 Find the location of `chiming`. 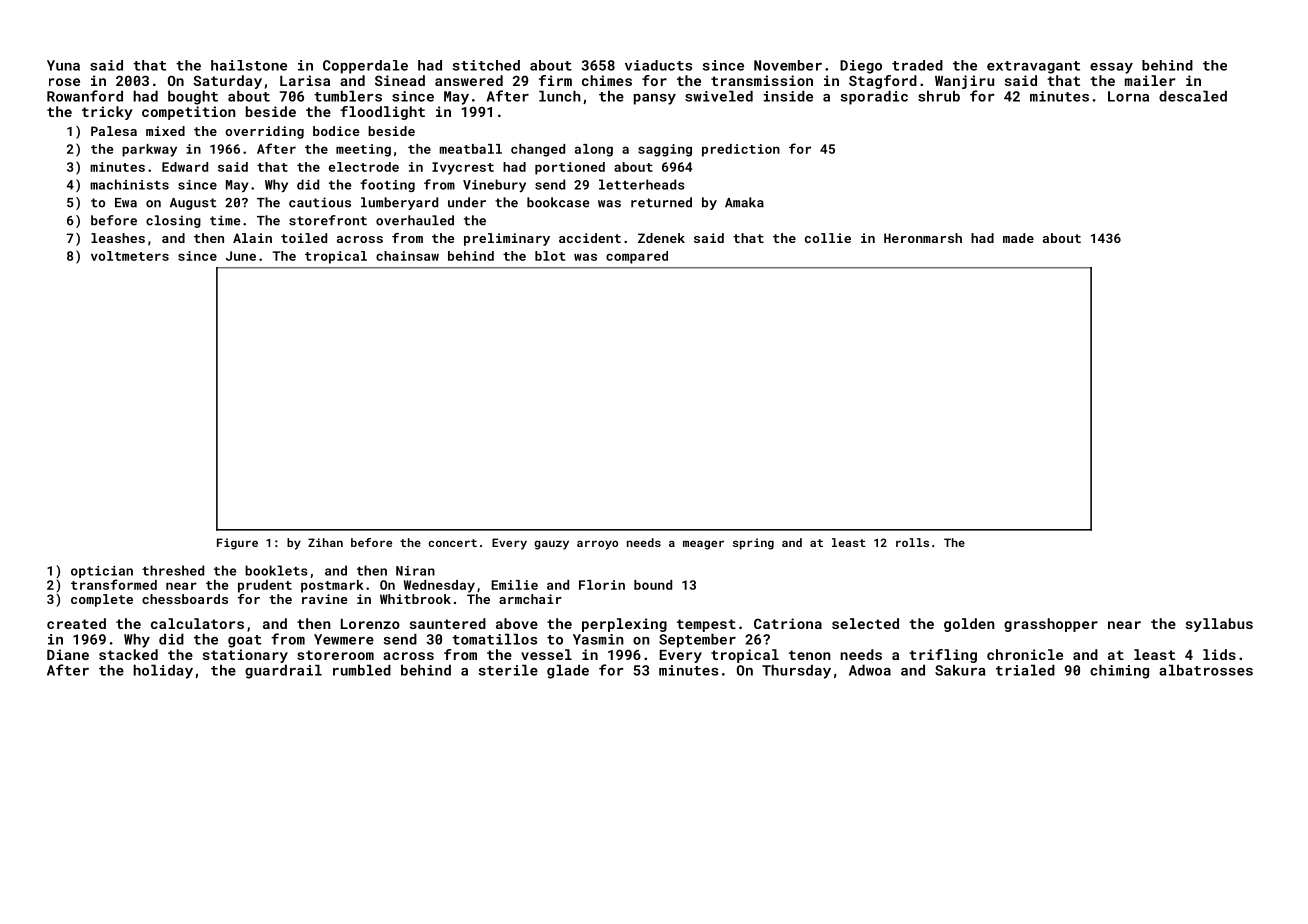

chiming is located at coordinates (1119, 671).
